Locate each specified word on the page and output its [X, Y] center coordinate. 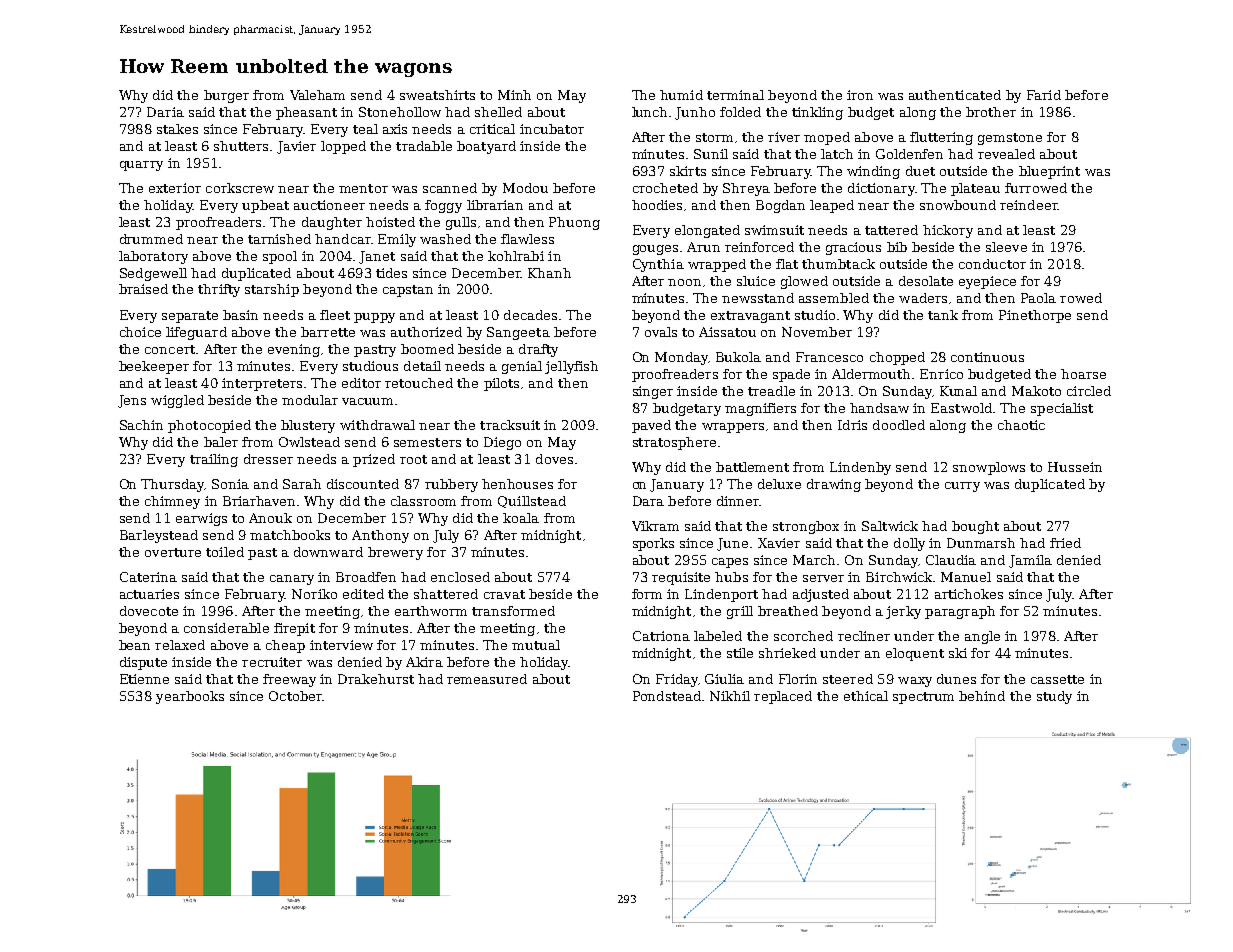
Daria [165, 112]
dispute [143, 663]
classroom [423, 501]
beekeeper [154, 367]
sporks [653, 544]
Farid [1044, 95]
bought [975, 527]
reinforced [759, 247]
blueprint [1049, 172]
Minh [514, 95]
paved [651, 426]
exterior [175, 188]
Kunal [958, 391]
